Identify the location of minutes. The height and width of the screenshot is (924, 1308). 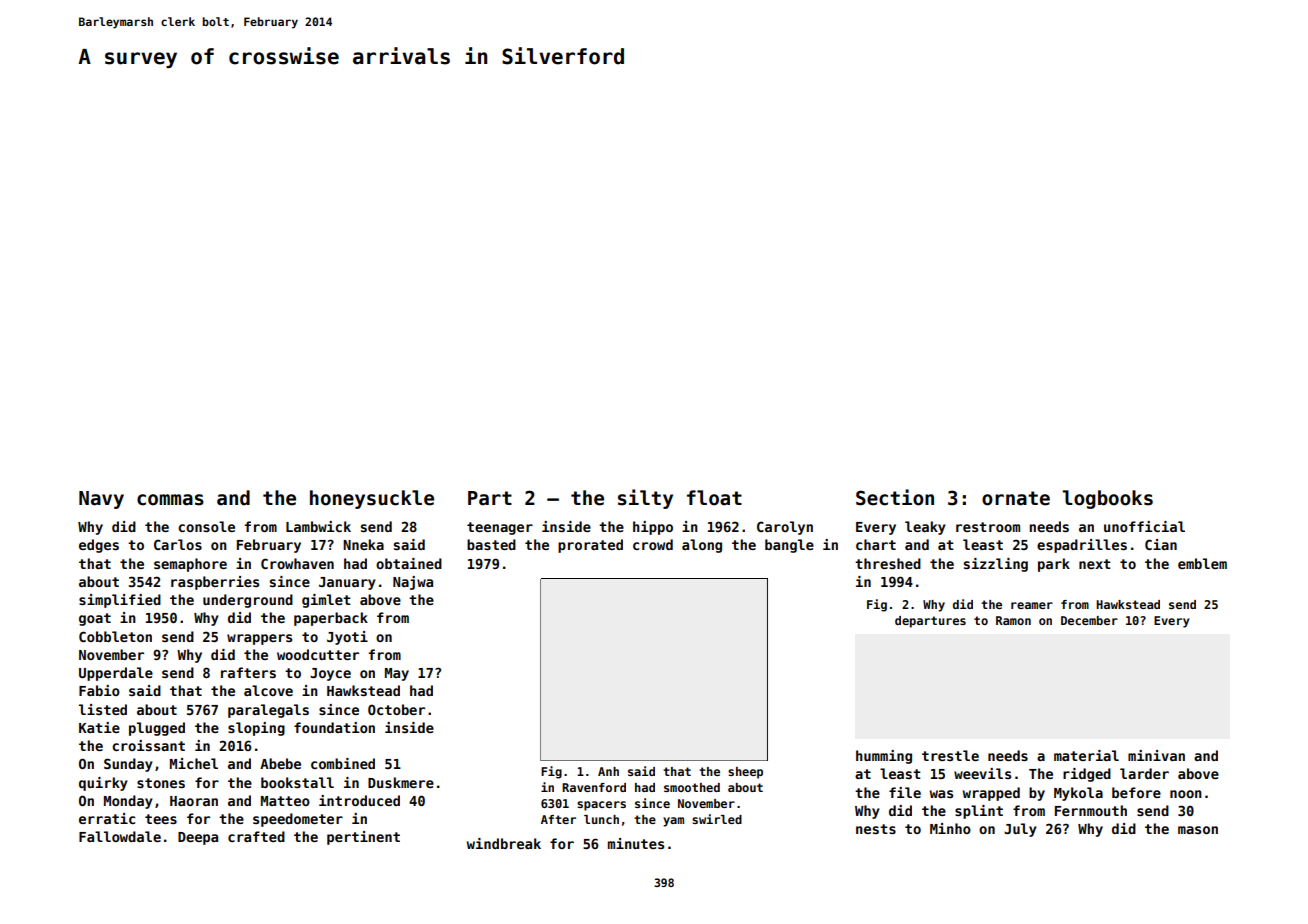
(636, 843).
